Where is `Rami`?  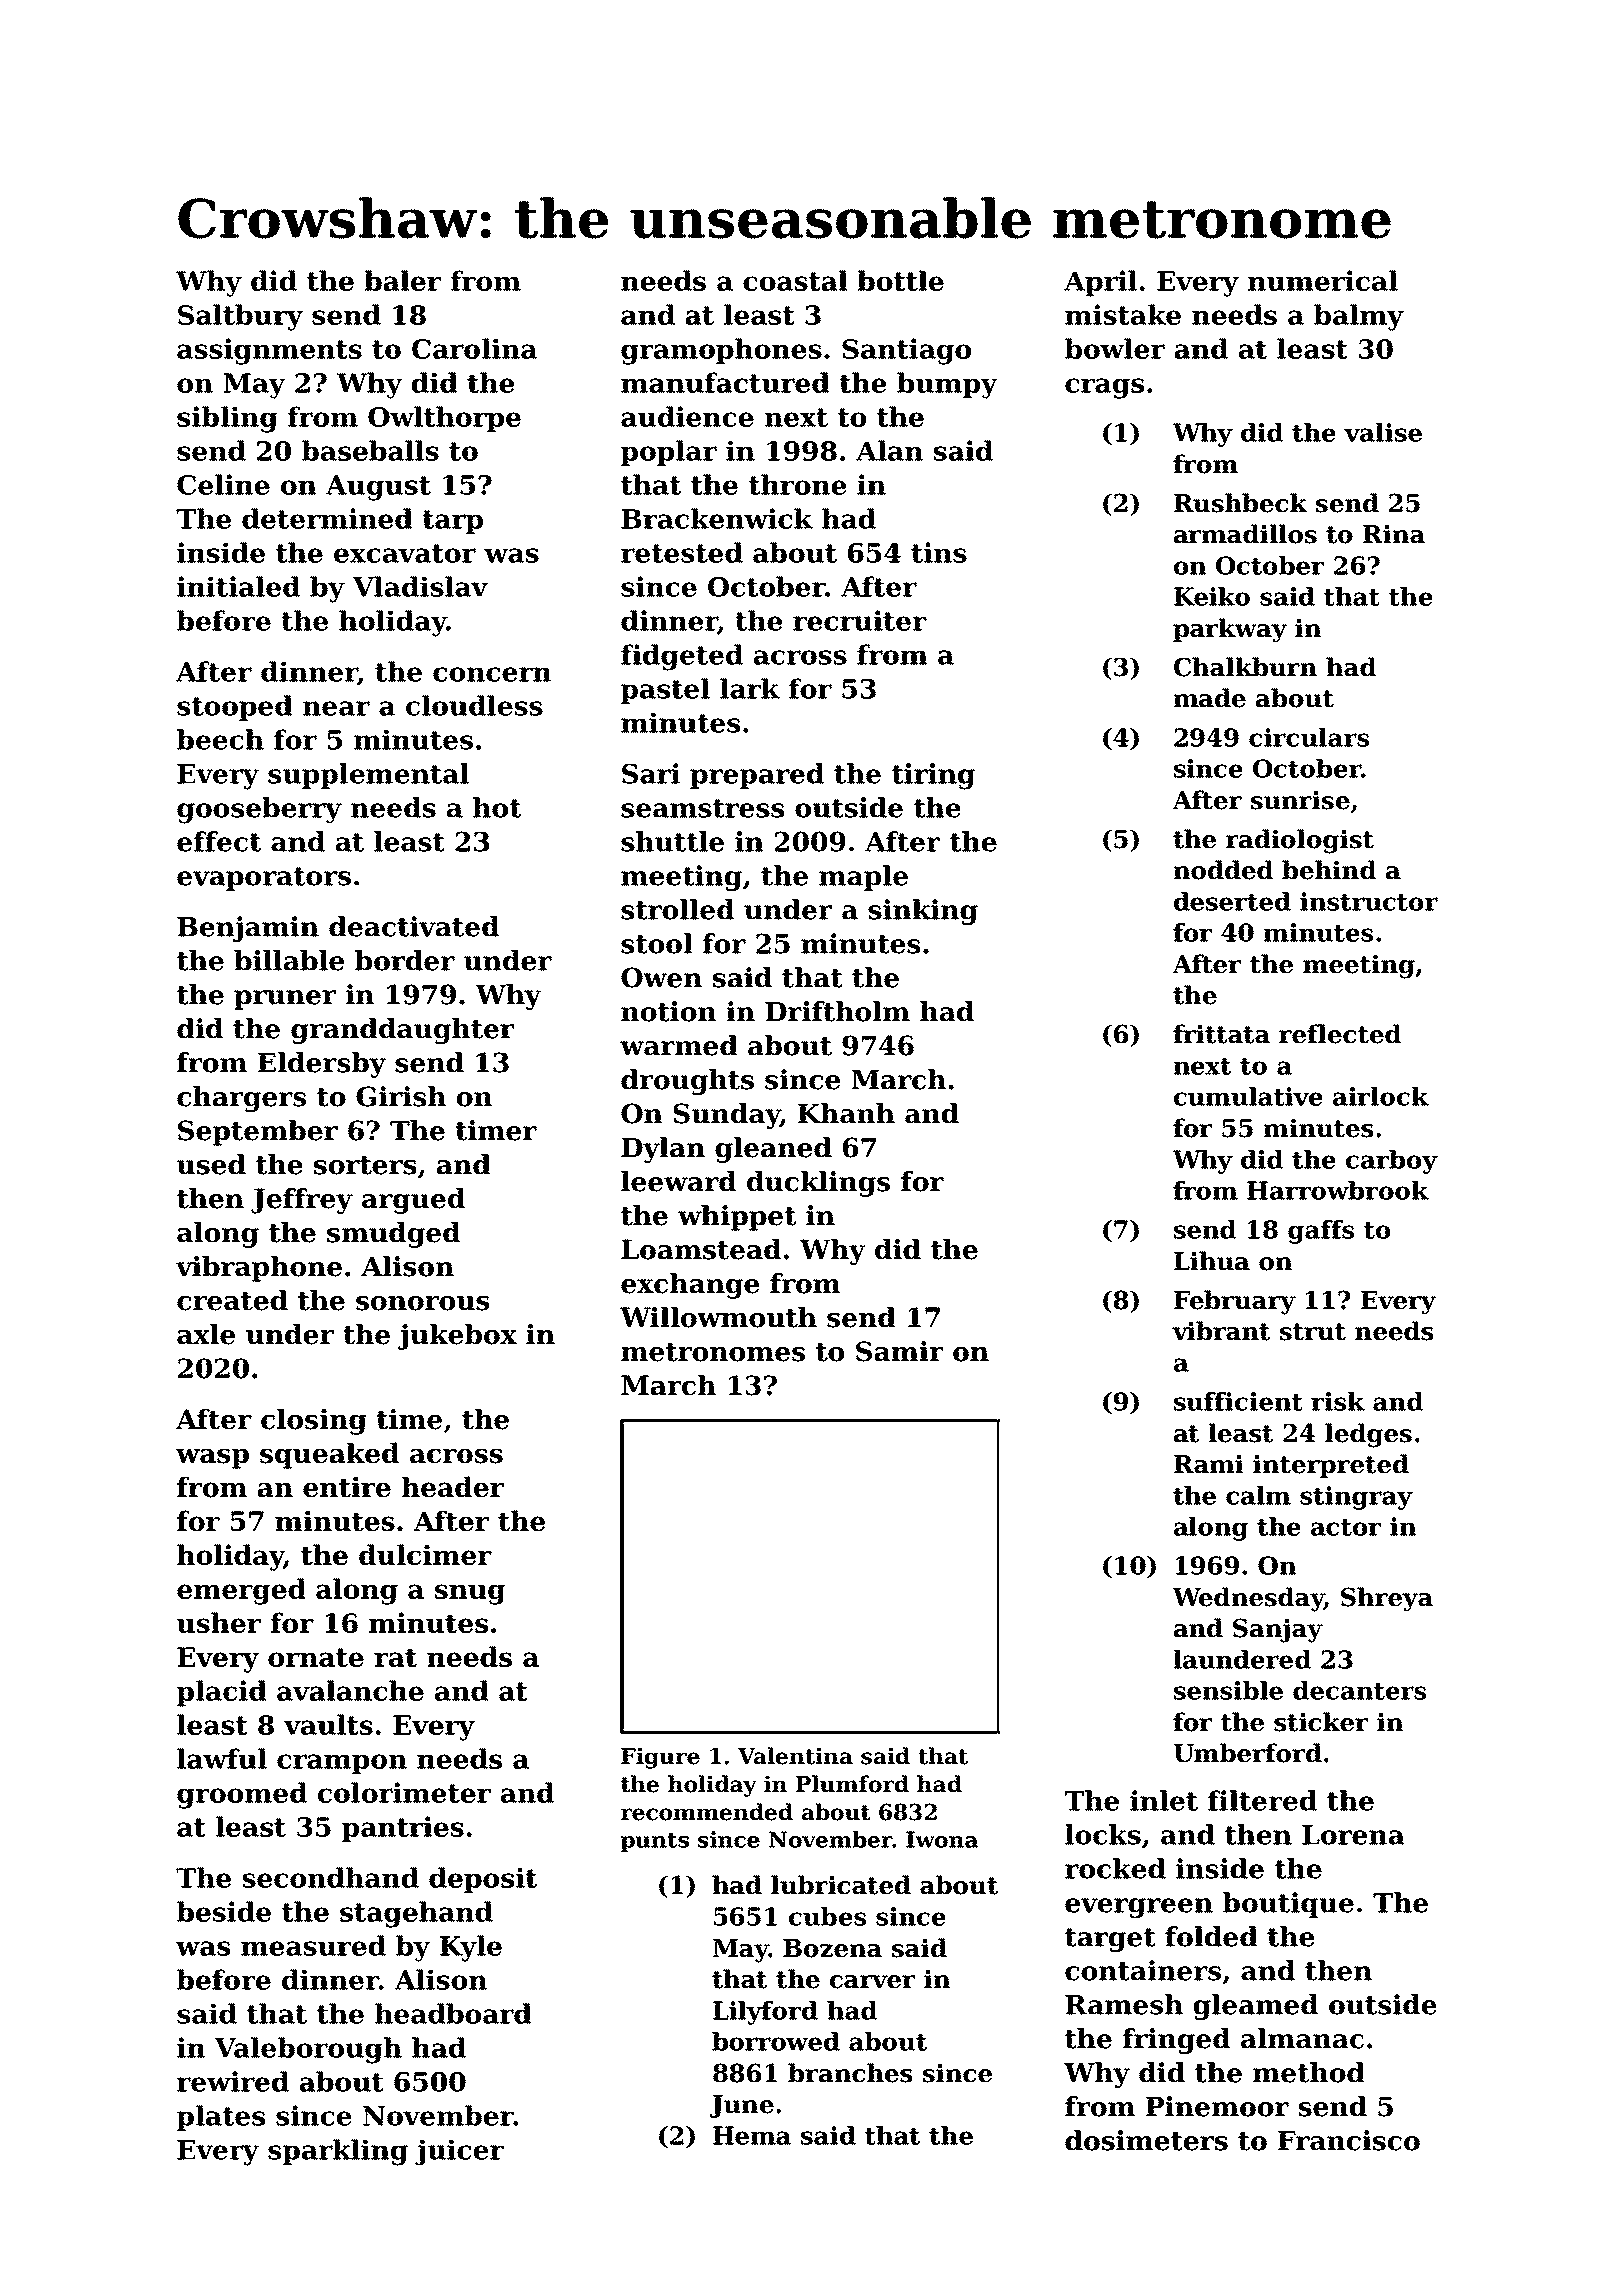
Rami is located at coordinates (1208, 1464).
